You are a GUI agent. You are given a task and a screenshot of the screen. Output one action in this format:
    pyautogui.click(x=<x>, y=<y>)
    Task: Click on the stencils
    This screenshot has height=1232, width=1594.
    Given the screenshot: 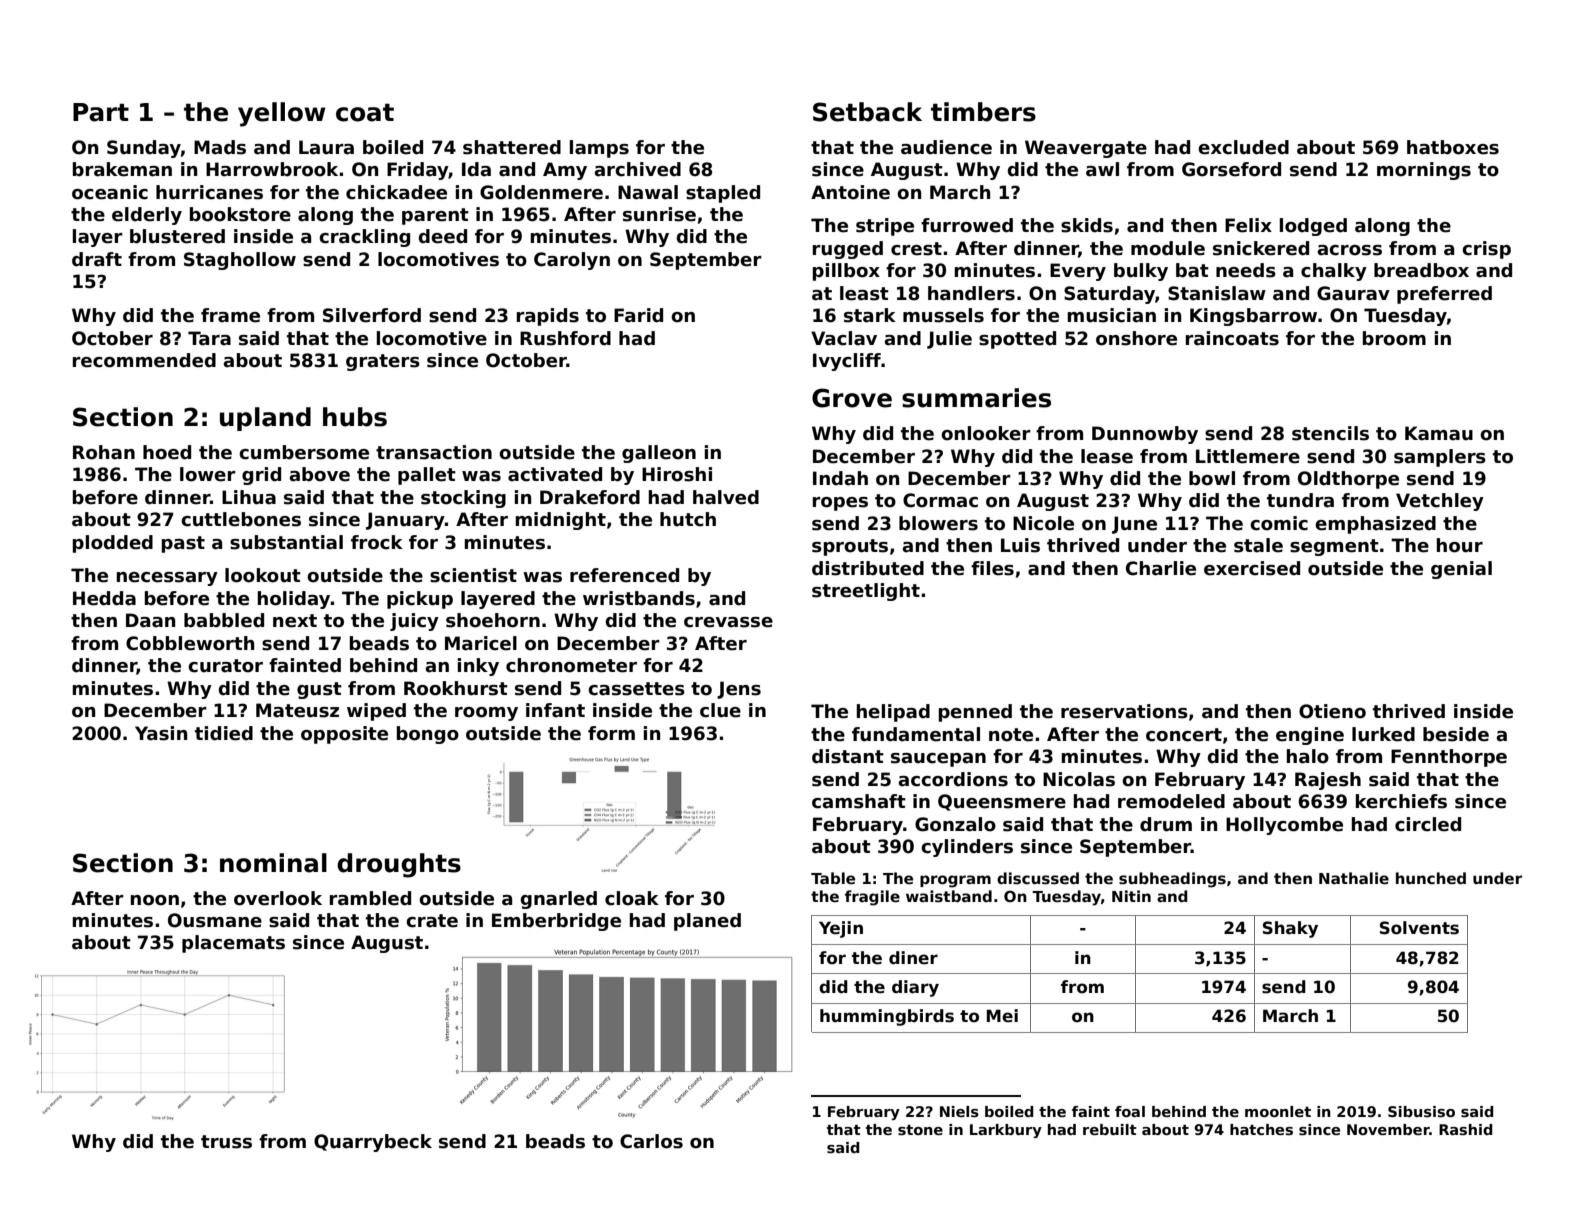 What is the action you would take?
    pyautogui.click(x=1330, y=433)
